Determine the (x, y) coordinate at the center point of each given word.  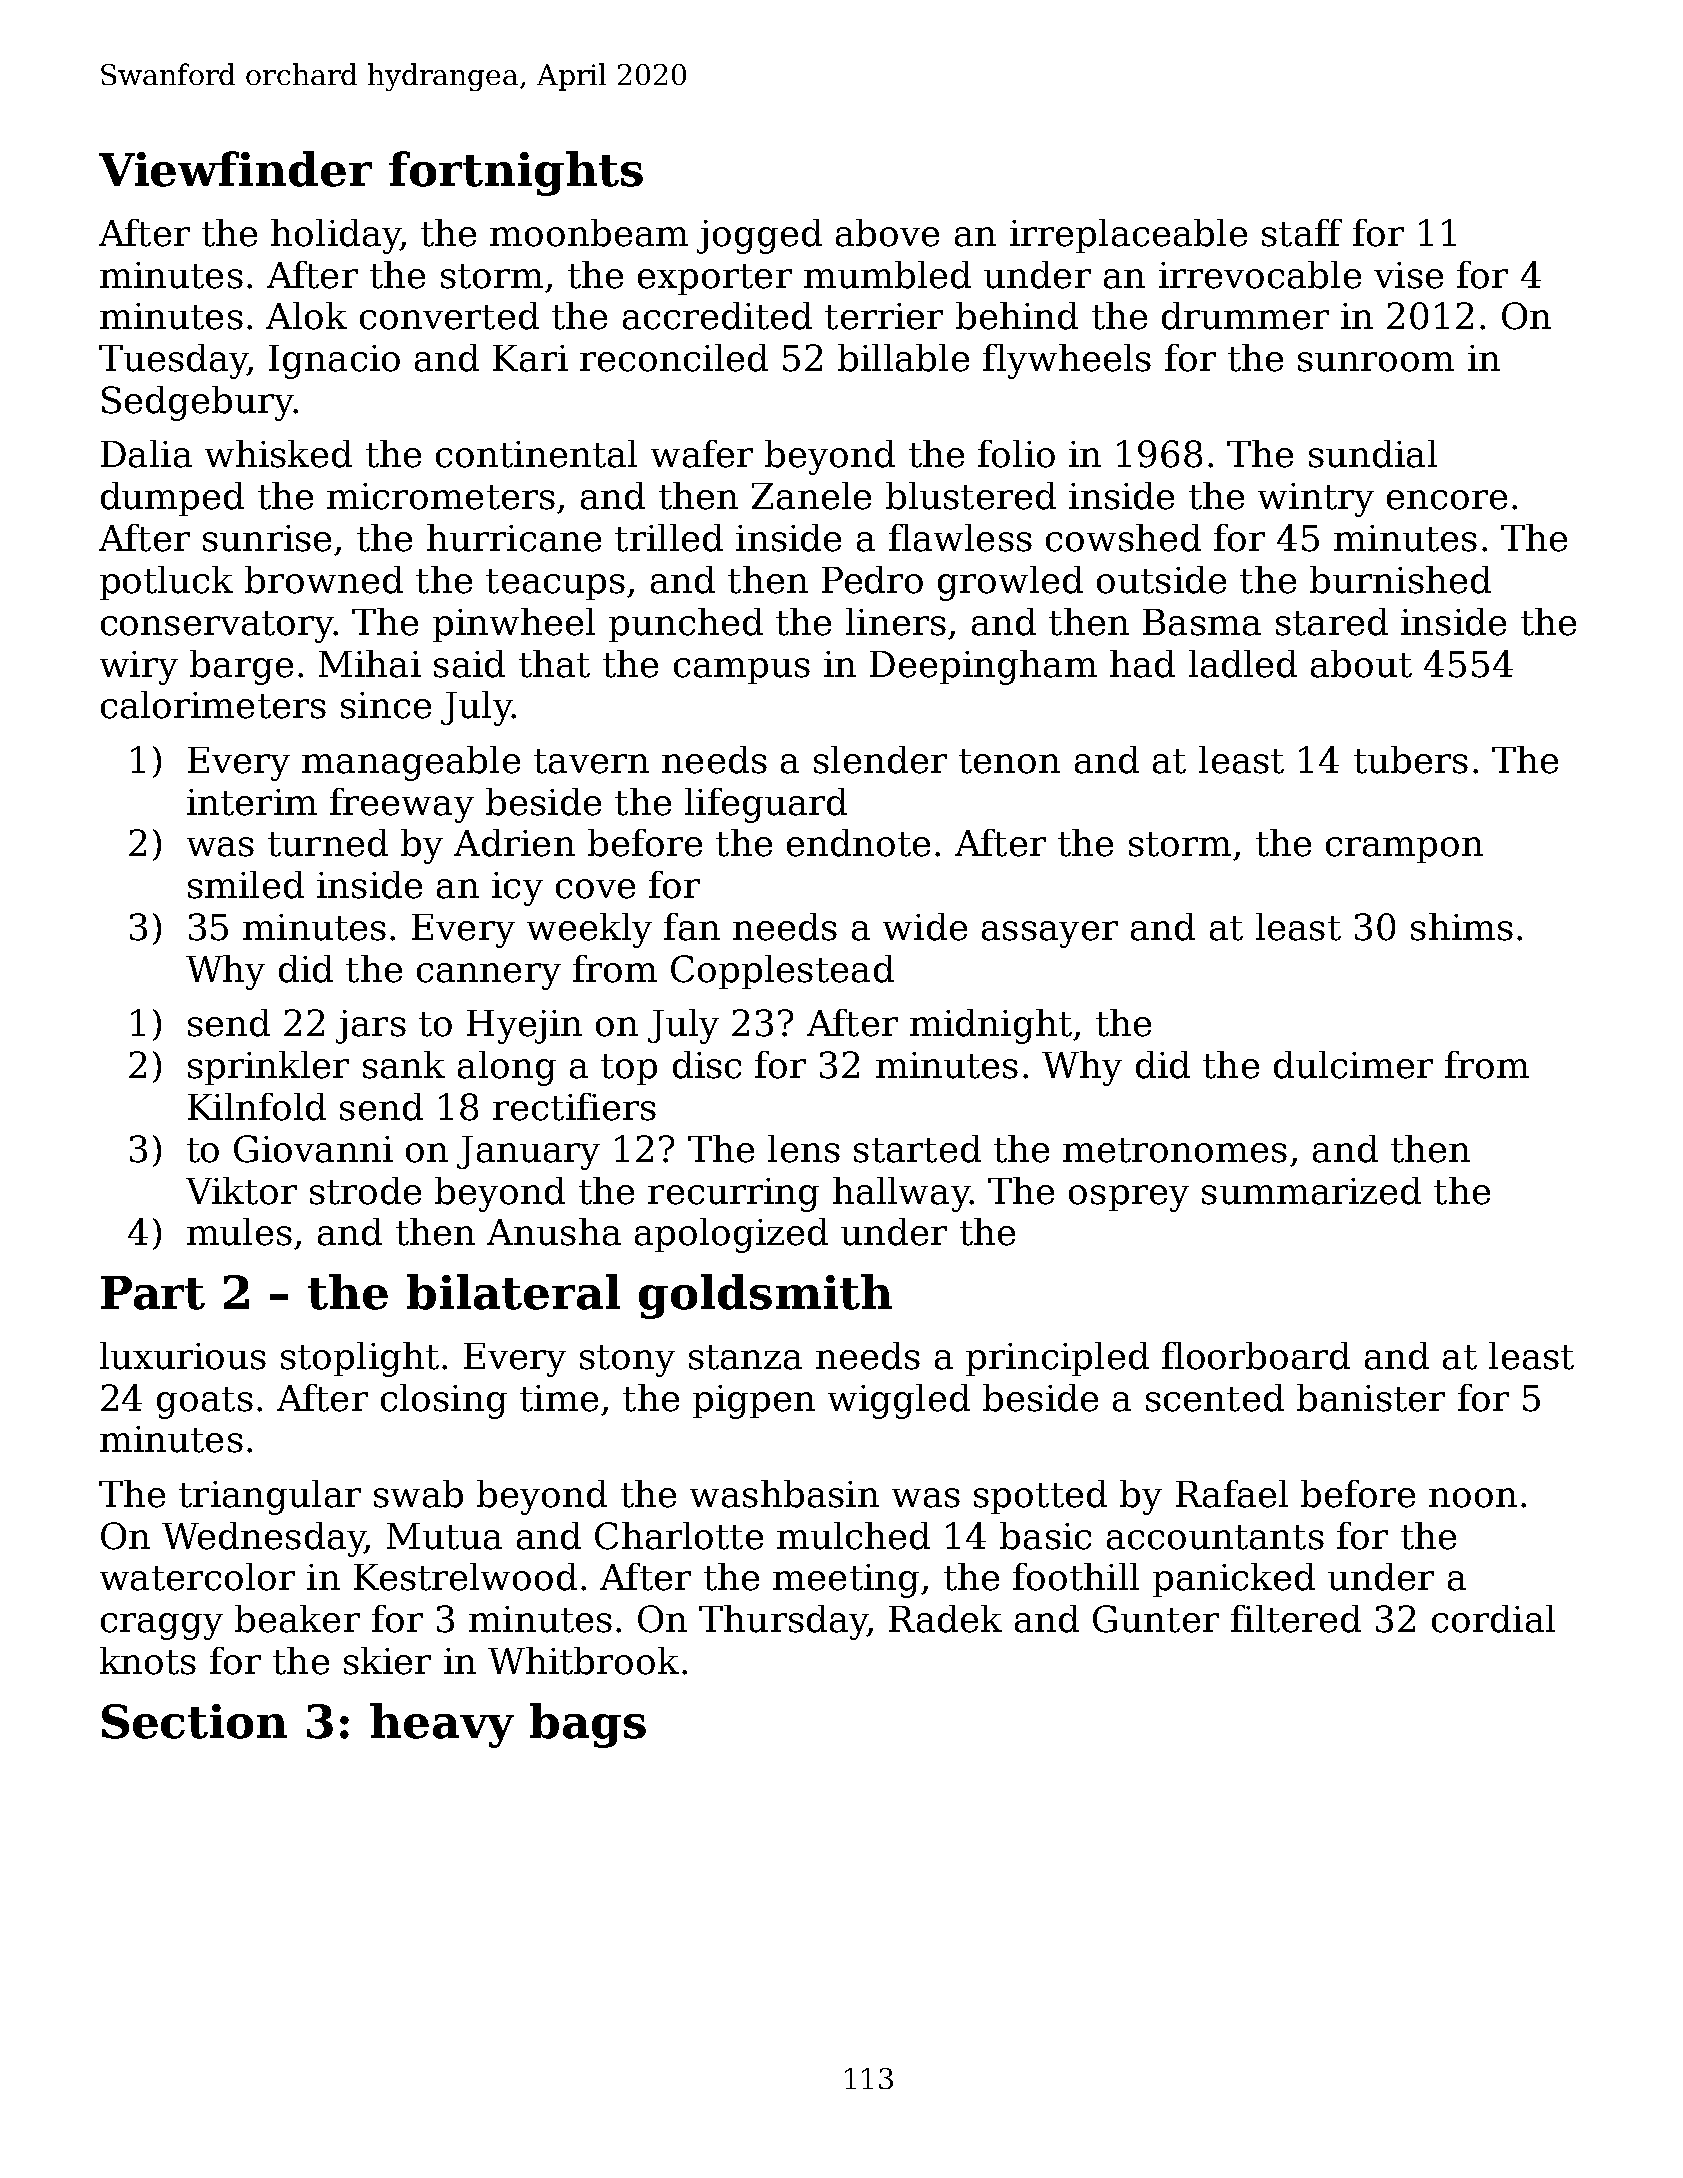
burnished (1400, 580)
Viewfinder (235, 169)
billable (903, 358)
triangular (270, 1497)
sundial (1373, 454)
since (386, 705)
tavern (591, 761)
